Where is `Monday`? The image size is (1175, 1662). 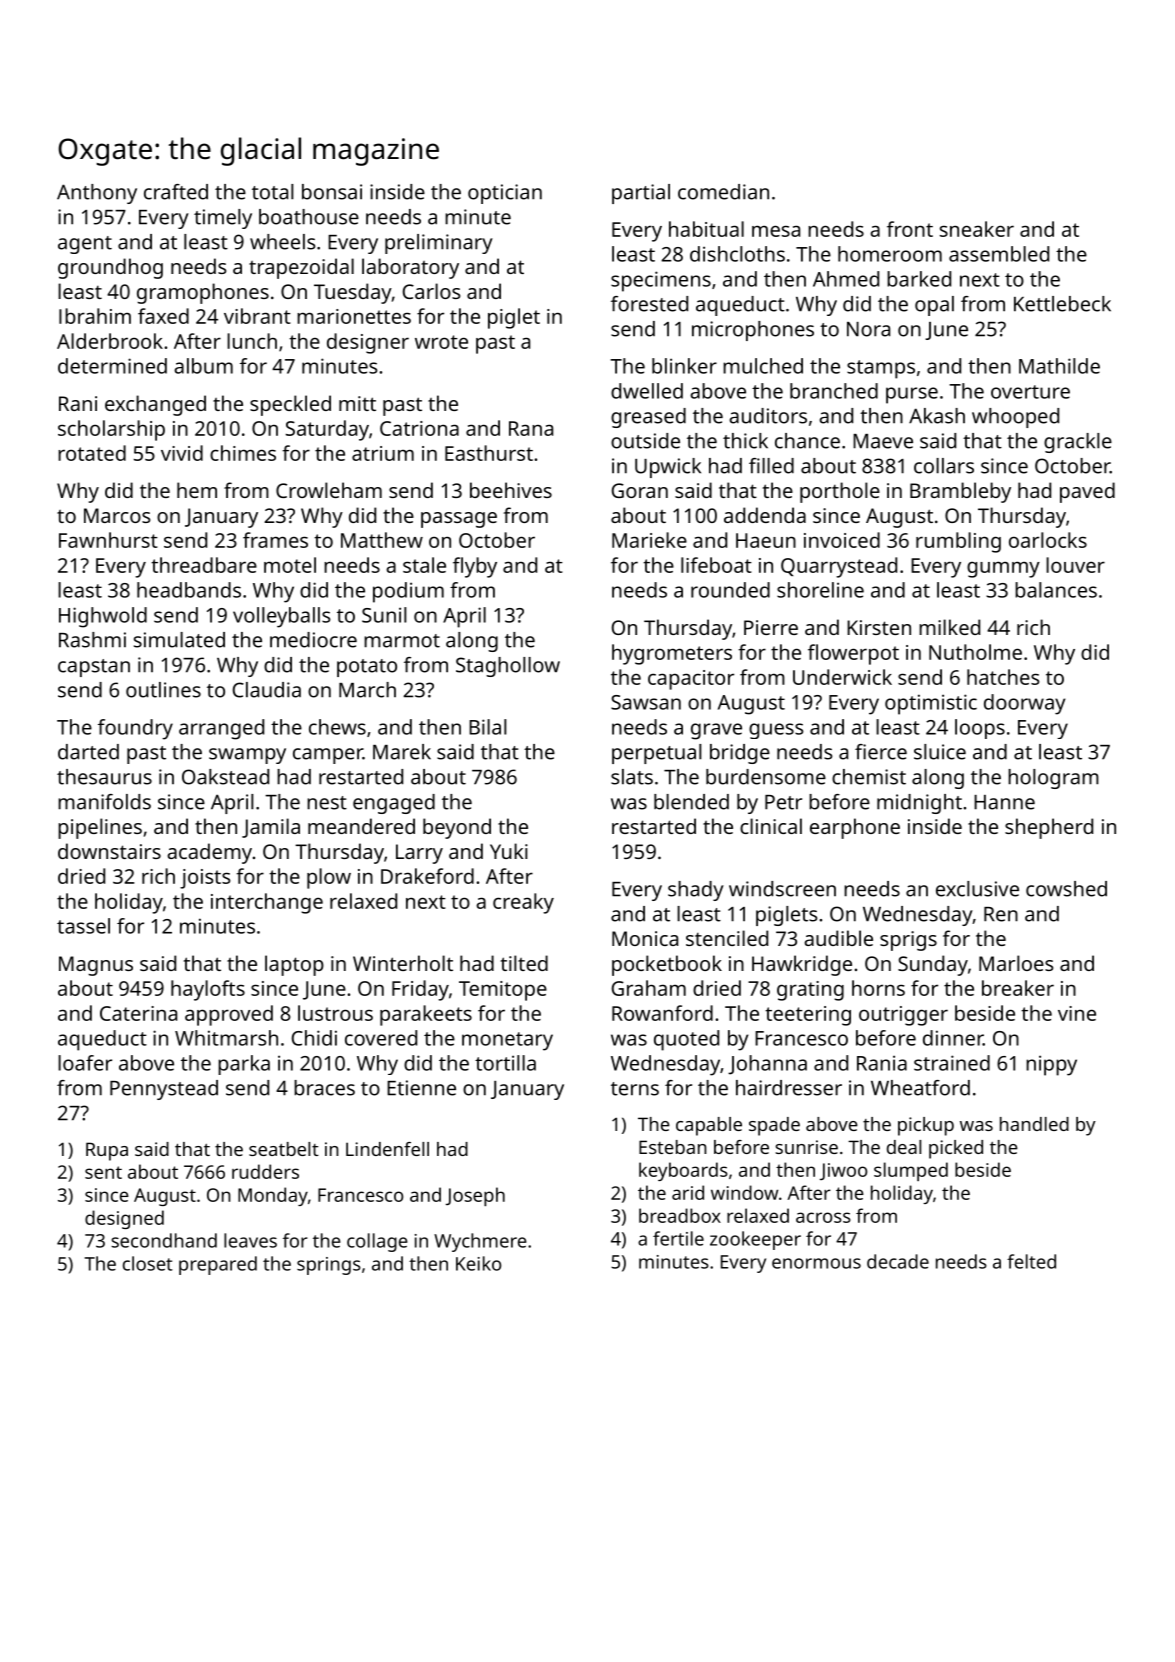 Monday is located at coordinates (273, 1196).
